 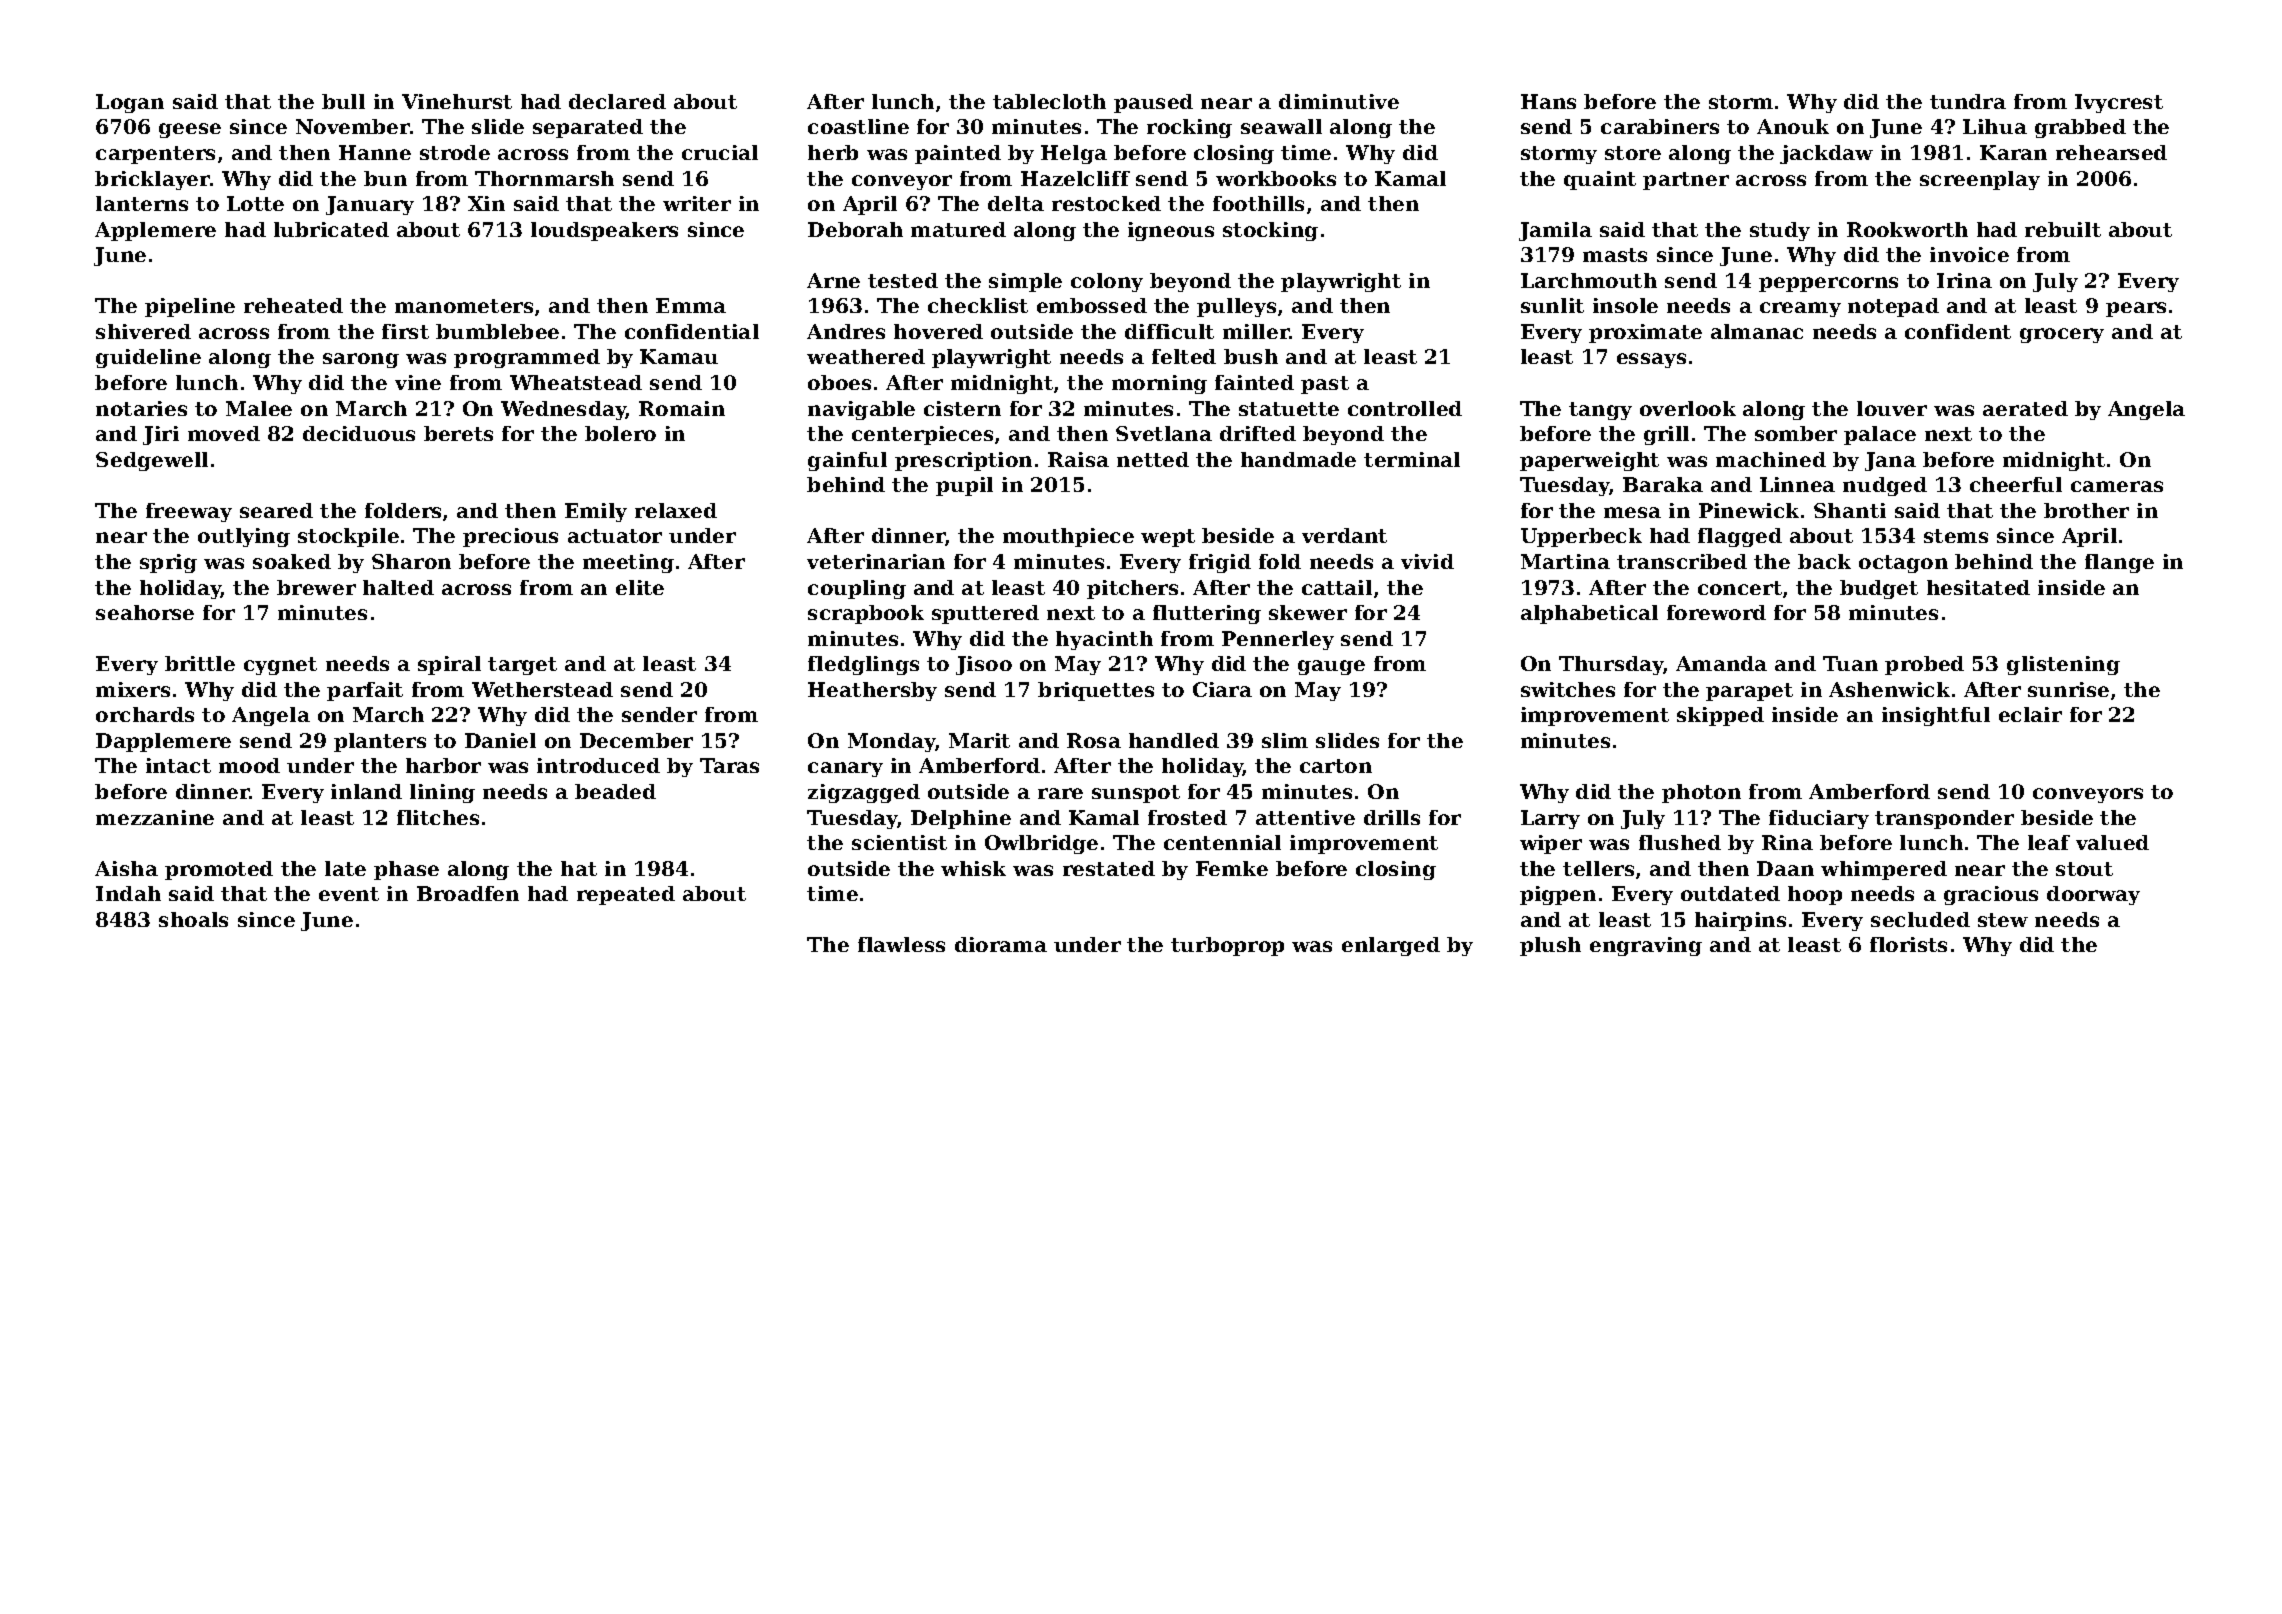 I want to click on Marit, so click(x=979, y=740).
